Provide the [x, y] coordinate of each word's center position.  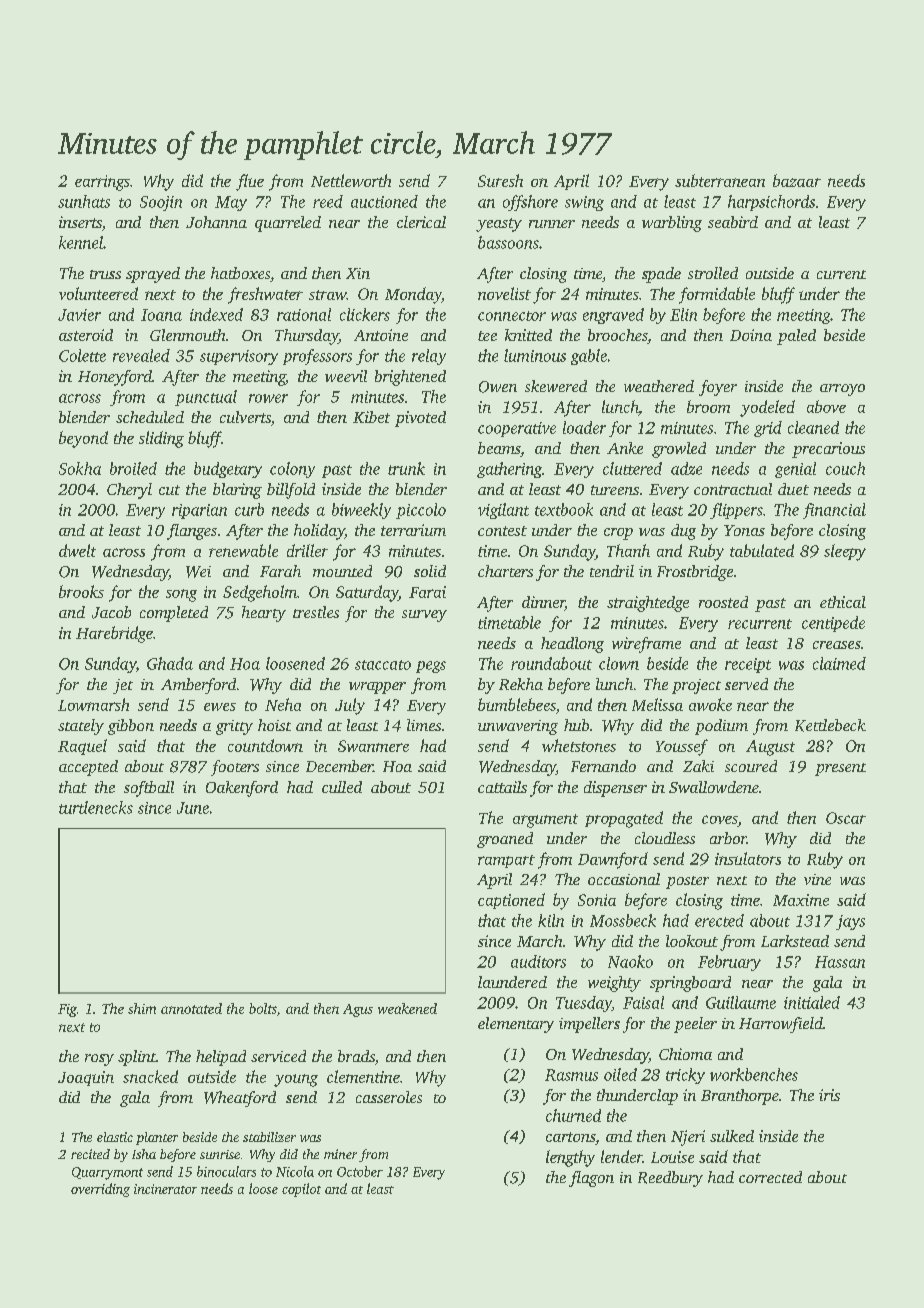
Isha [144, 1154]
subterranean [720, 180]
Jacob [111, 612]
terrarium [413, 530]
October [360, 1171]
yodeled [767, 408]
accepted [88, 768]
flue [250, 182]
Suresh [500, 180]
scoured [751, 766]
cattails [502, 787]
